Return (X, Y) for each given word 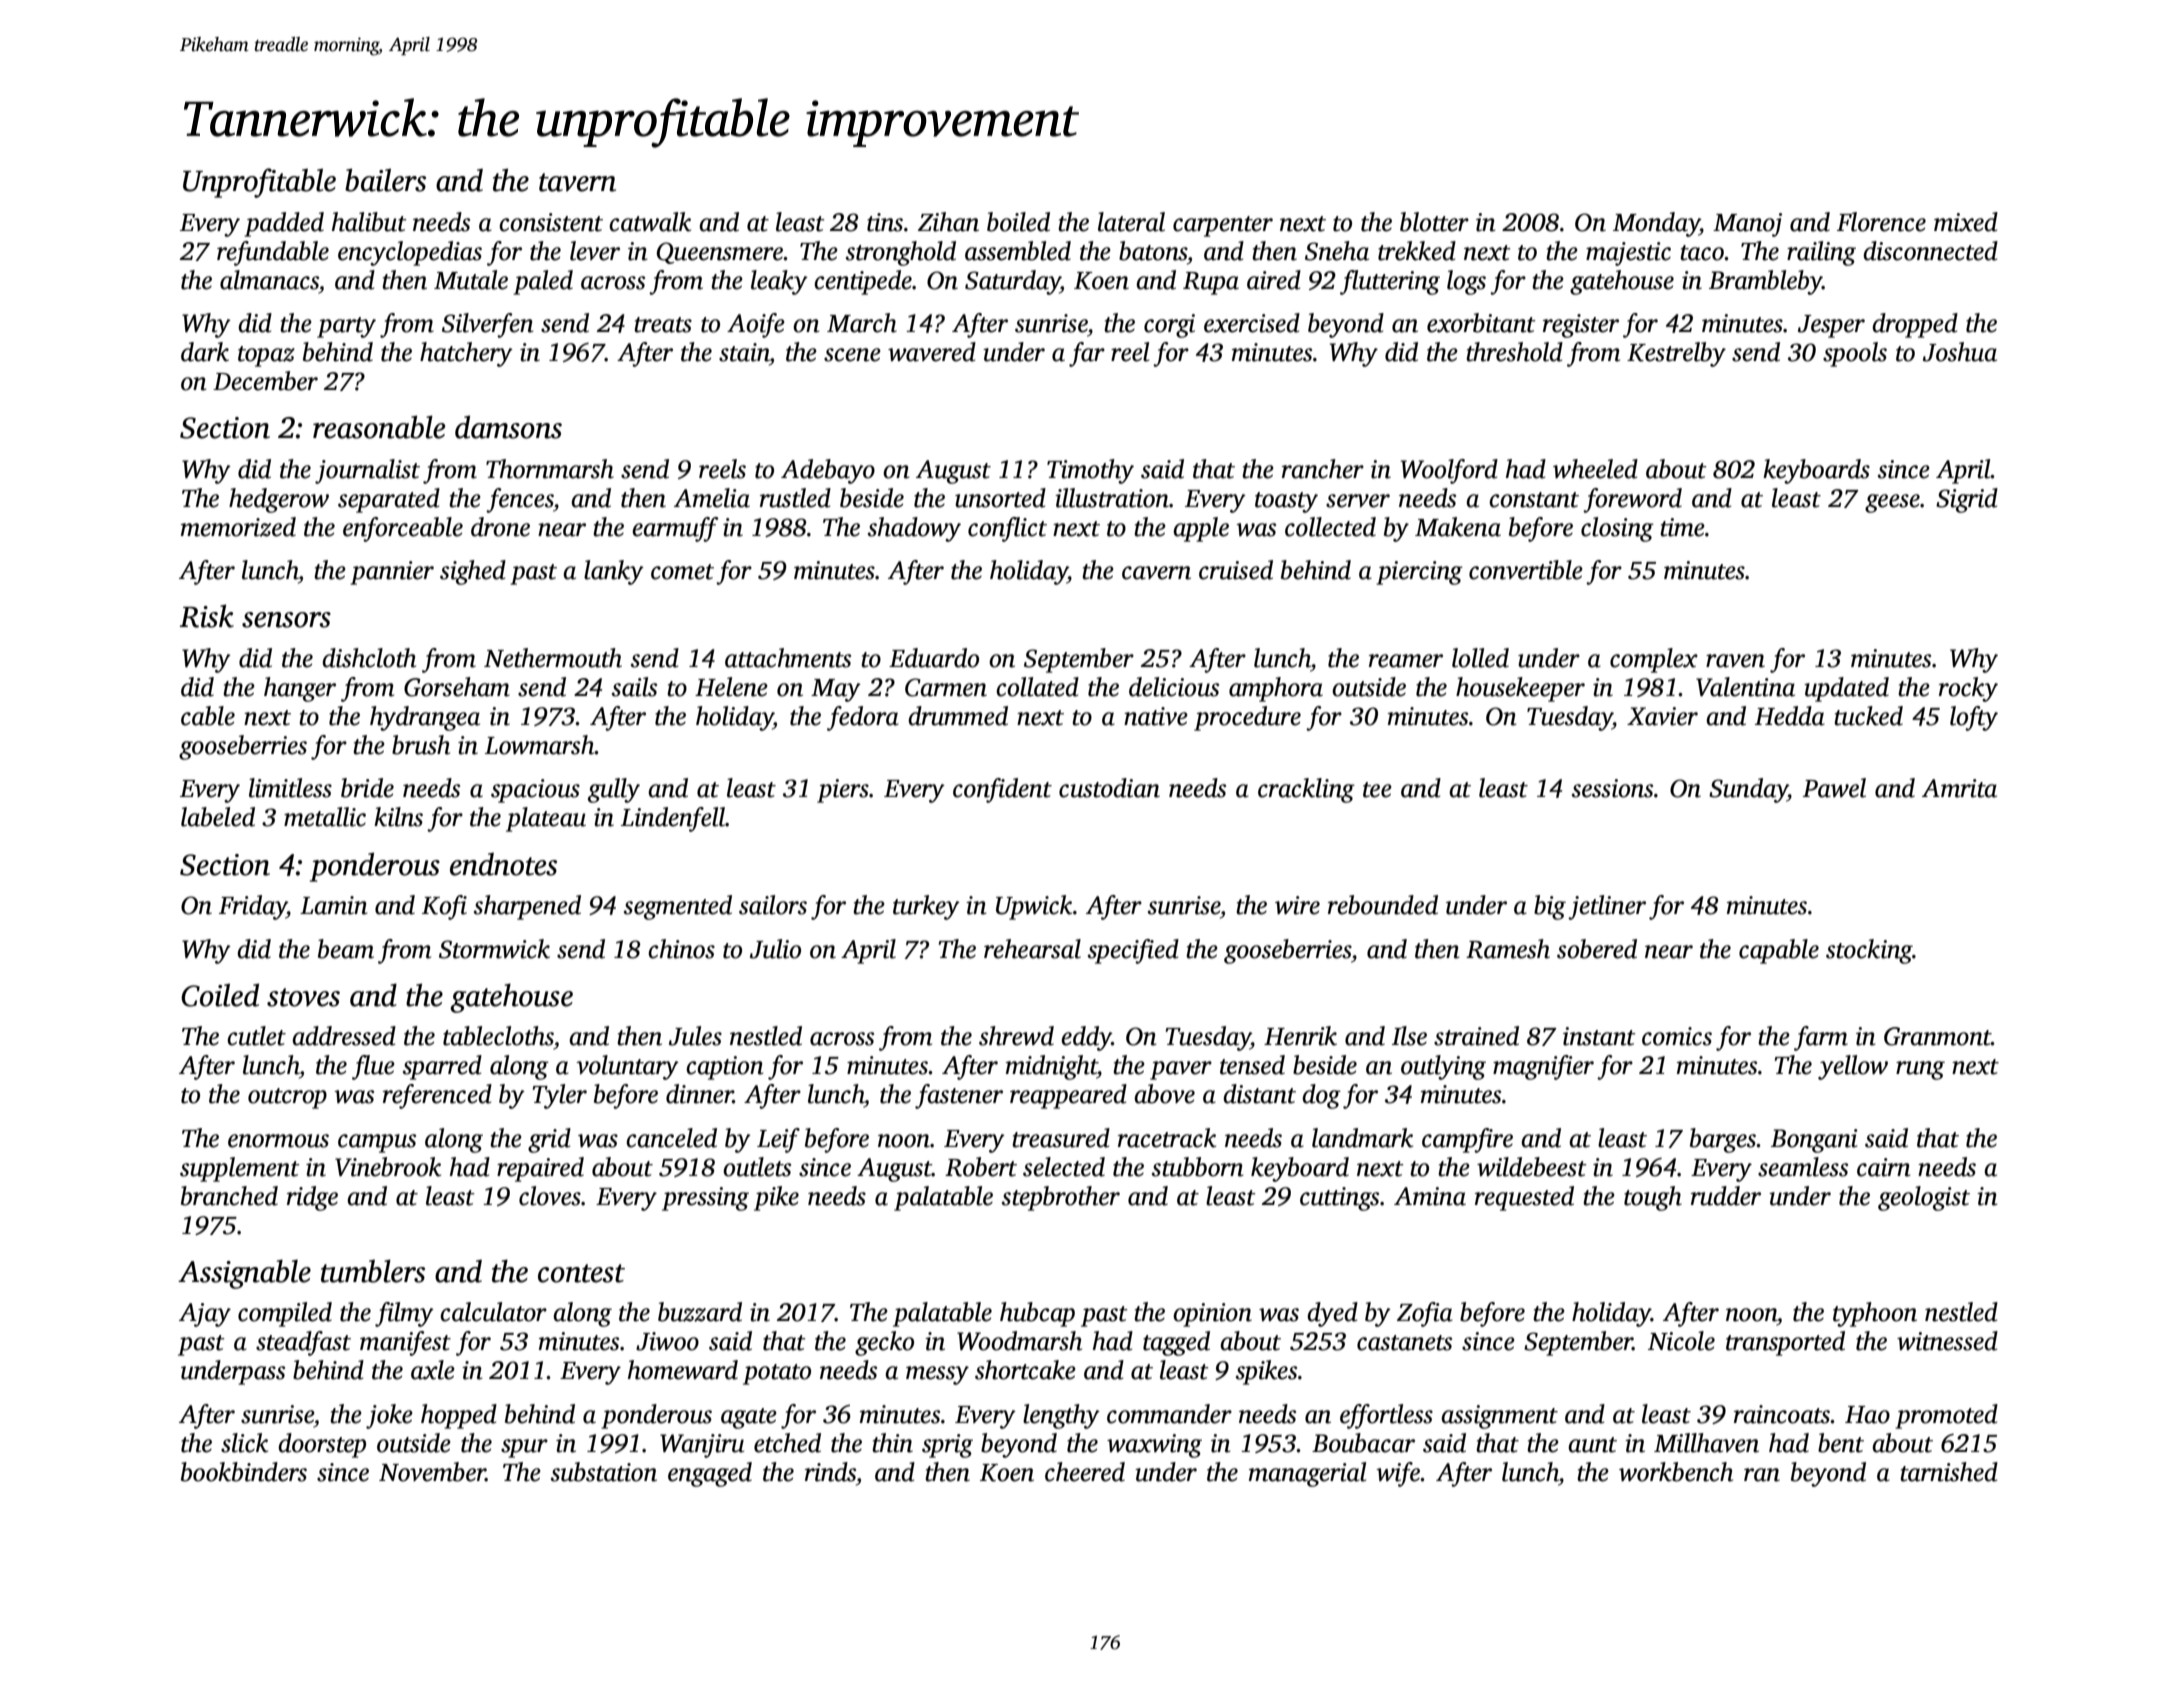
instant (1599, 1036)
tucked (1868, 716)
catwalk (650, 222)
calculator (493, 1312)
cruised (1236, 570)
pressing (705, 1199)
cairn (1884, 1167)
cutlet (256, 1036)
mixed (1966, 222)
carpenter (1223, 226)
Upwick (1034, 907)
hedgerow (279, 500)
